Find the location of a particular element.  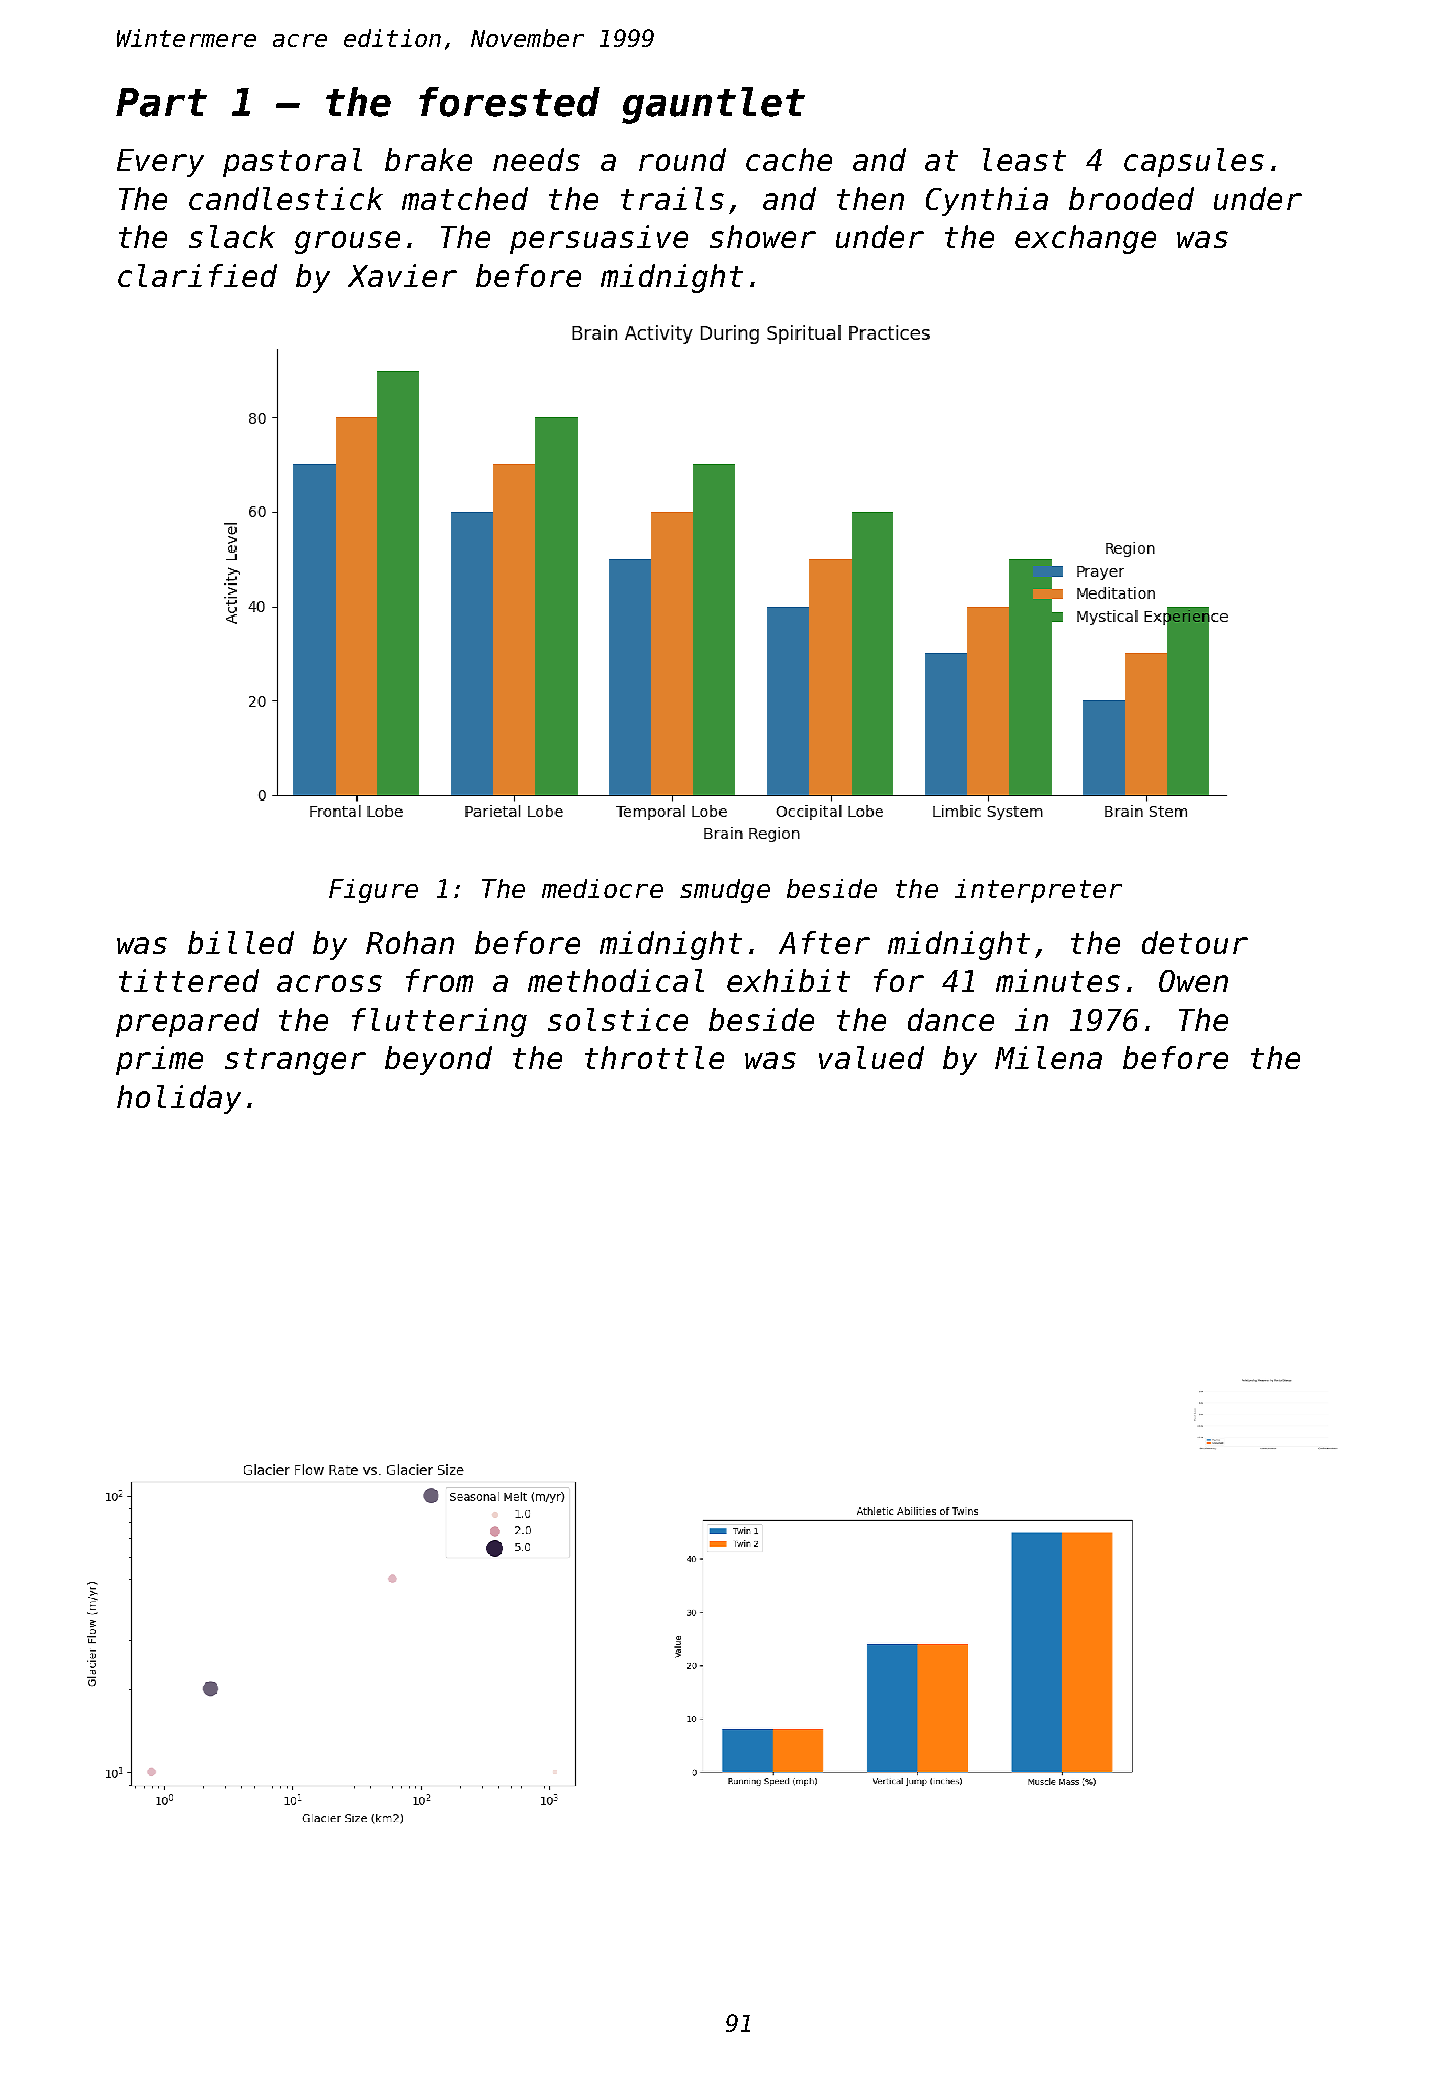

stranger is located at coordinates (295, 1061).
